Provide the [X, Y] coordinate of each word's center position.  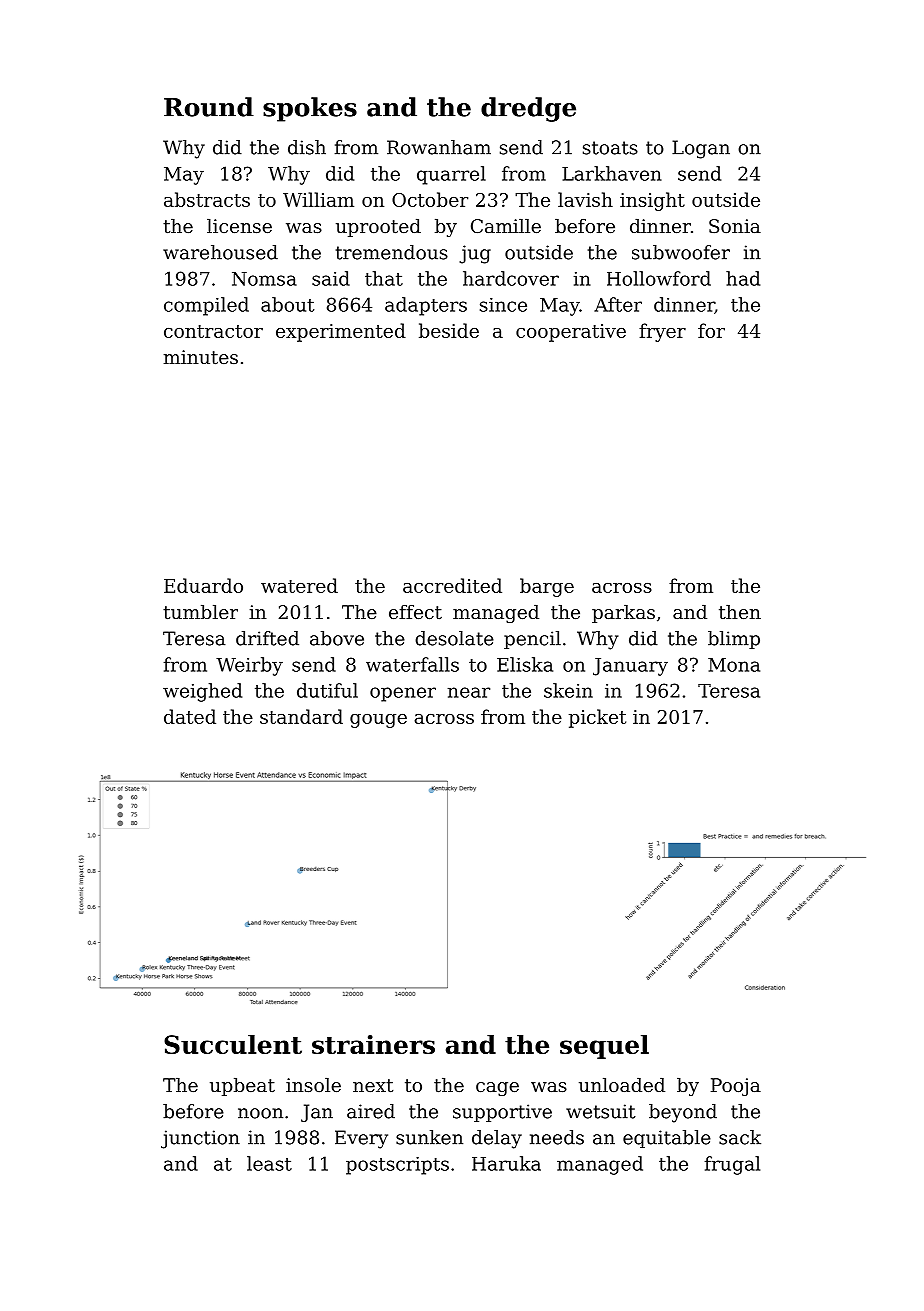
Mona [734, 665]
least [269, 1163]
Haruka [506, 1163]
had [743, 278]
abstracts [207, 199]
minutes [201, 357]
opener [403, 694]
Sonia [735, 226]
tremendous [392, 252]
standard [301, 716]
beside [449, 330]
